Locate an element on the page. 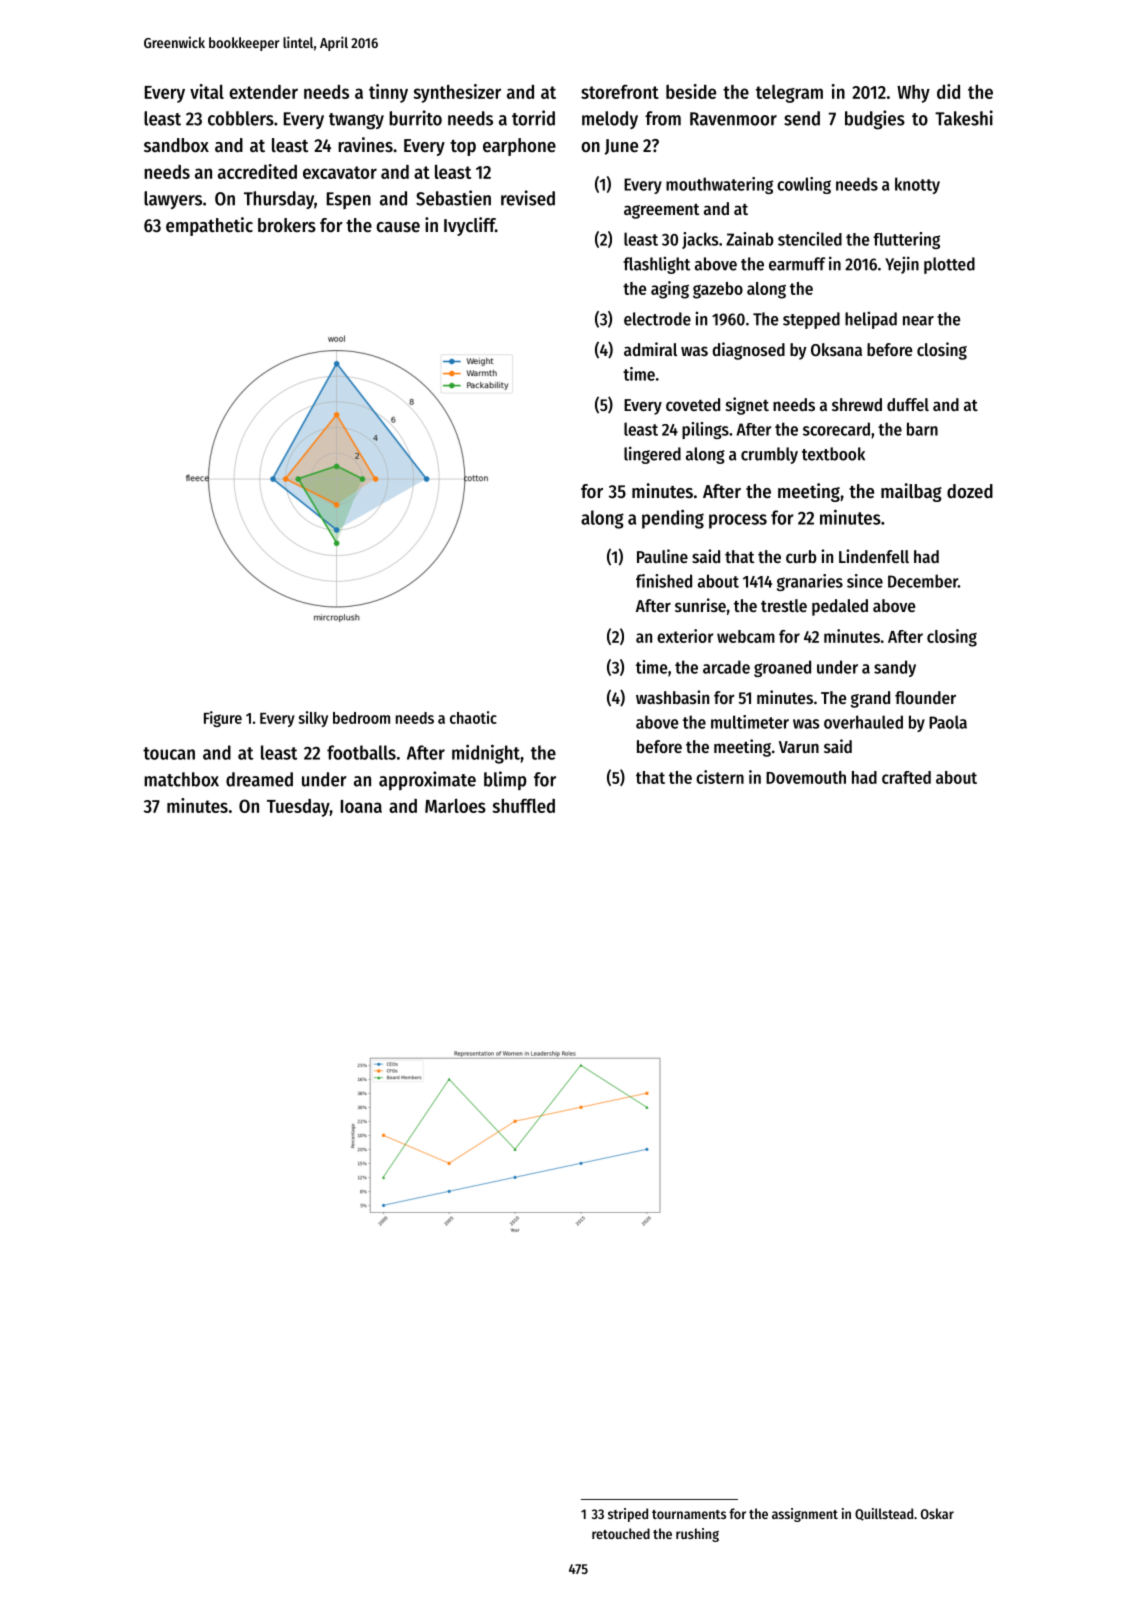 The image size is (1137, 1609). brokers is located at coordinates (287, 225).
